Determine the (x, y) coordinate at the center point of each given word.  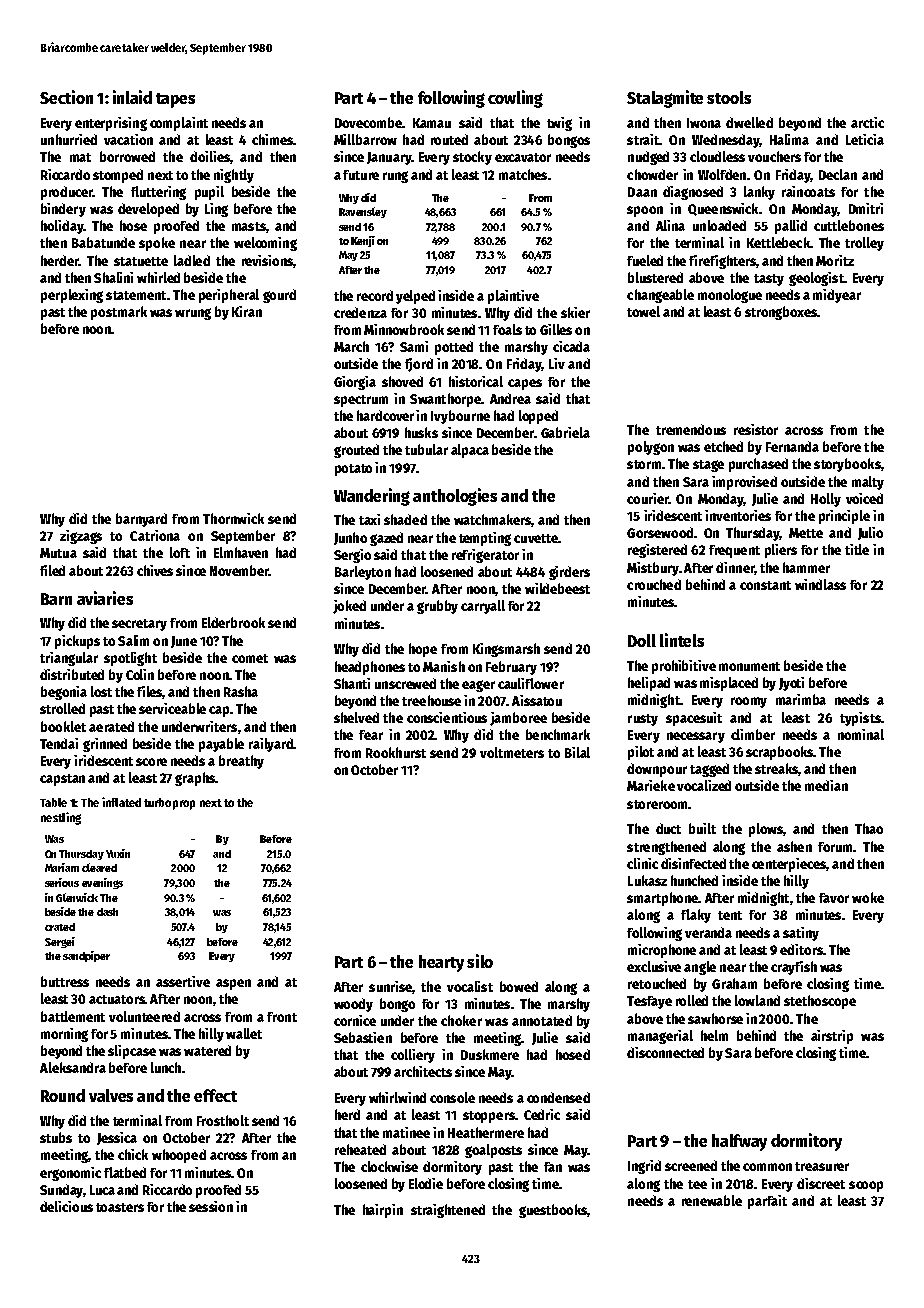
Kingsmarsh (506, 650)
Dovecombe (368, 122)
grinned (105, 745)
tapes (175, 100)
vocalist (470, 986)
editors (801, 949)
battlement (73, 1016)
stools (729, 97)
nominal (861, 734)
